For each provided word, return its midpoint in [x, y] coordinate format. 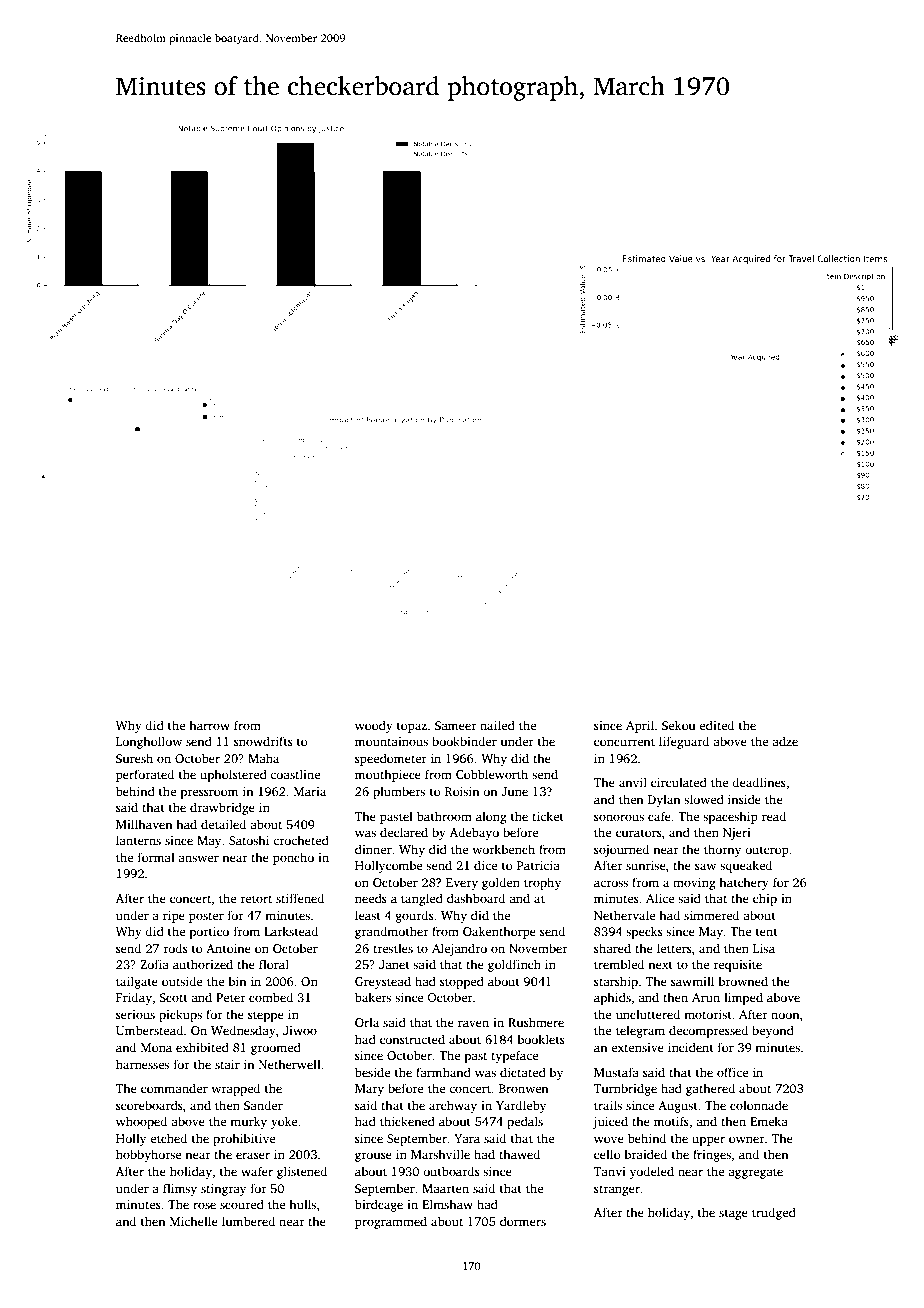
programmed [391, 1222]
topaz [412, 727]
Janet [394, 964]
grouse [373, 1157]
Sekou [678, 725]
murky [248, 1122]
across [611, 883]
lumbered [248, 1221]
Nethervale [624, 915]
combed [271, 997]
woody [374, 726]
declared [404, 832]
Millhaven [144, 824]
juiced [610, 1122]
